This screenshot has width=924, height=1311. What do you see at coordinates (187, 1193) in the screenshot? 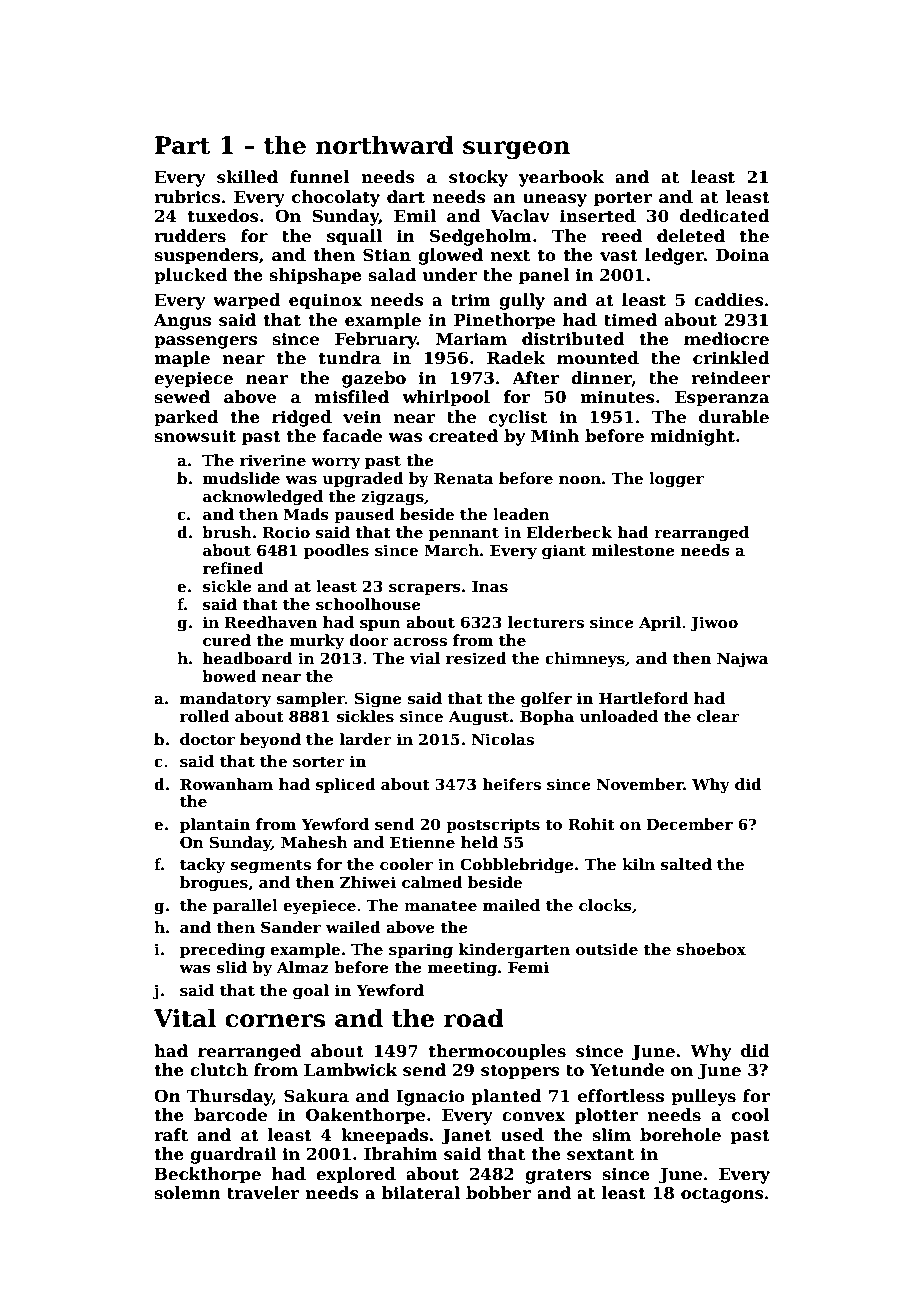
I see `solemn` at bounding box center [187, 1193].
